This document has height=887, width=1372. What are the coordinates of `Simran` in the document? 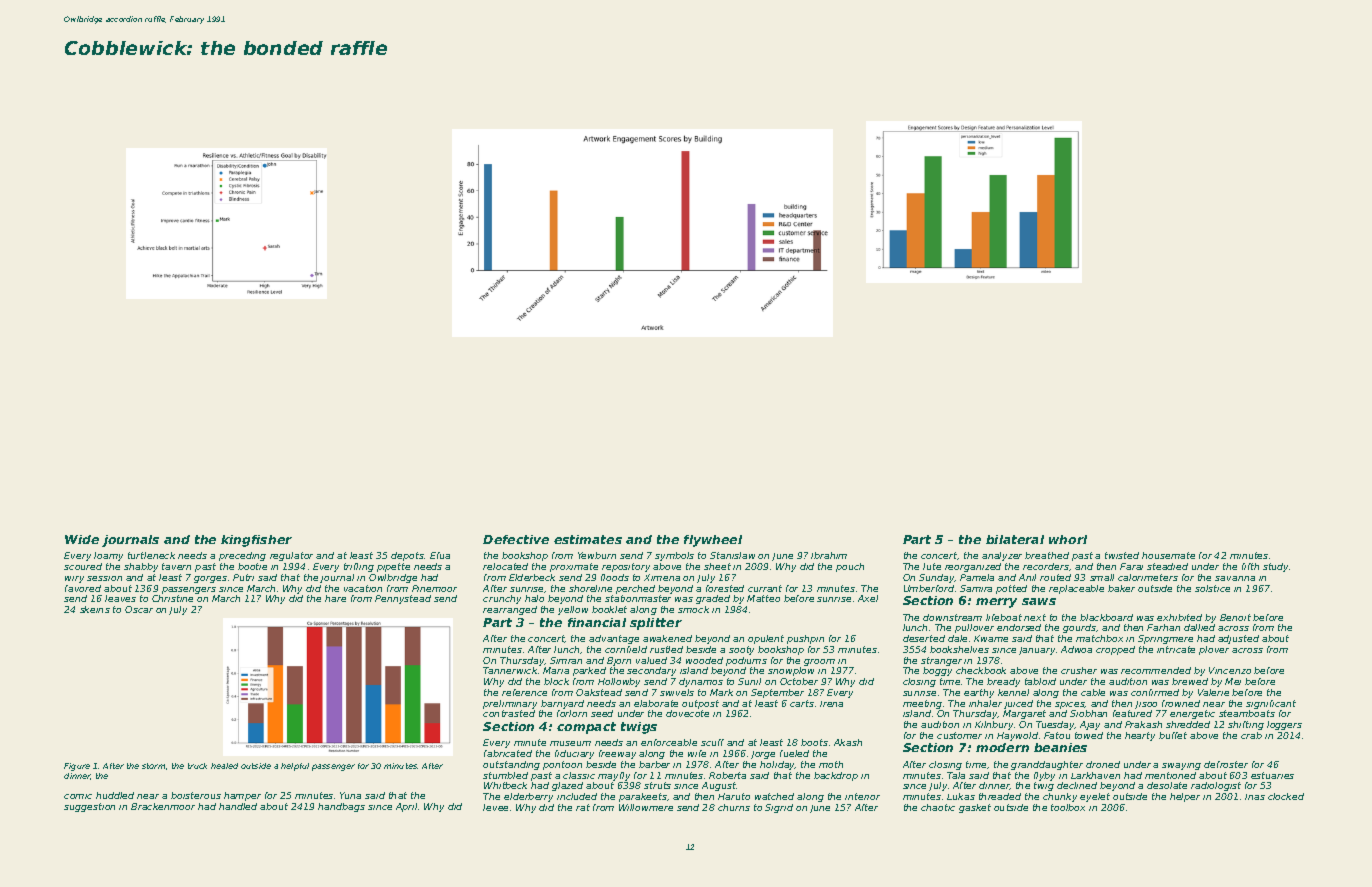 It's located at (566, 660).
